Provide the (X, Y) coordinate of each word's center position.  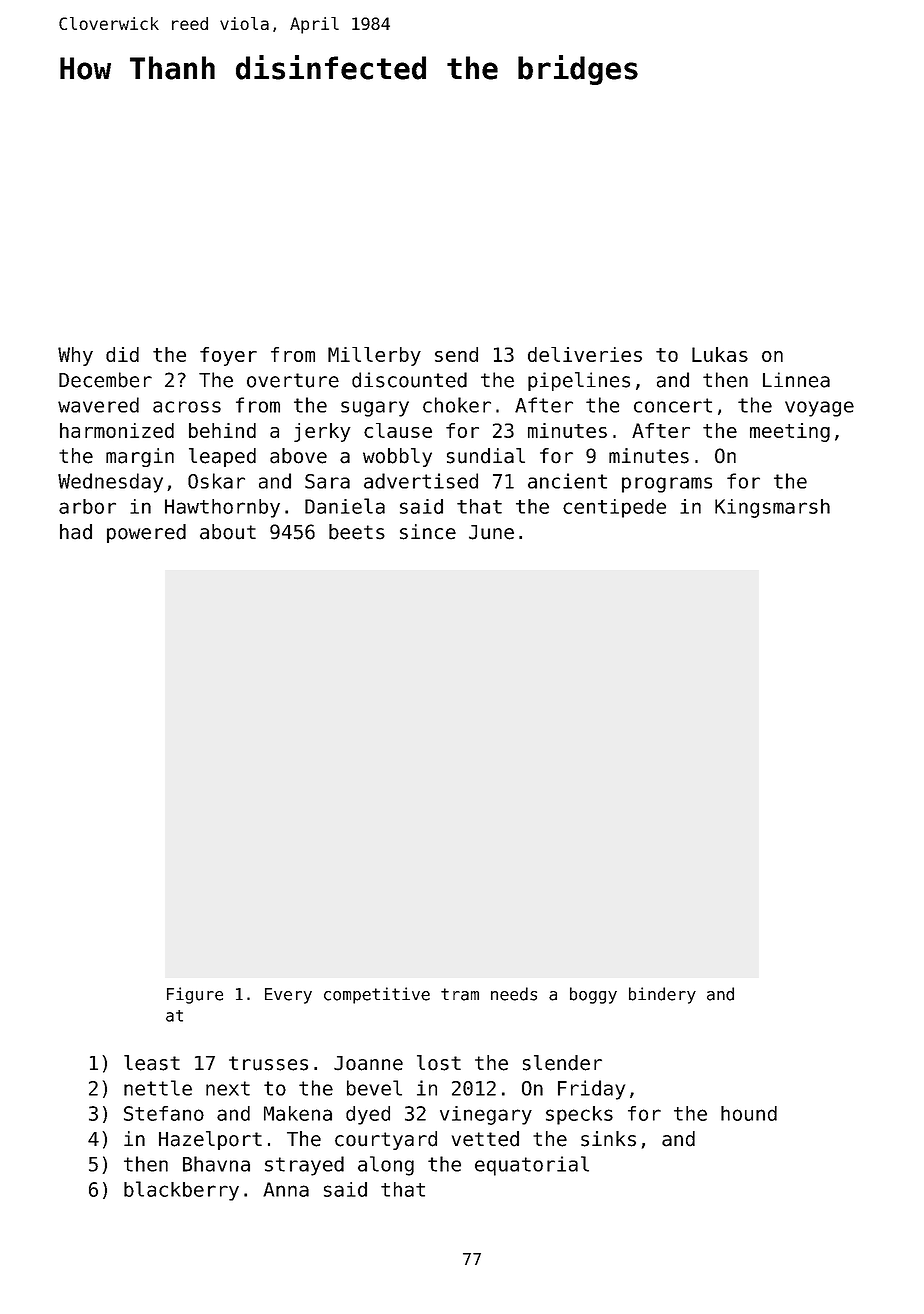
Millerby (374, 356)
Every (288, 996)
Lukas (720, 354)
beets (357, 532)
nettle (158, 1088)
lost (439, 1063)
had (76, 532)
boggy (593, 995)
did (122, 354)
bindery (662, 995)
